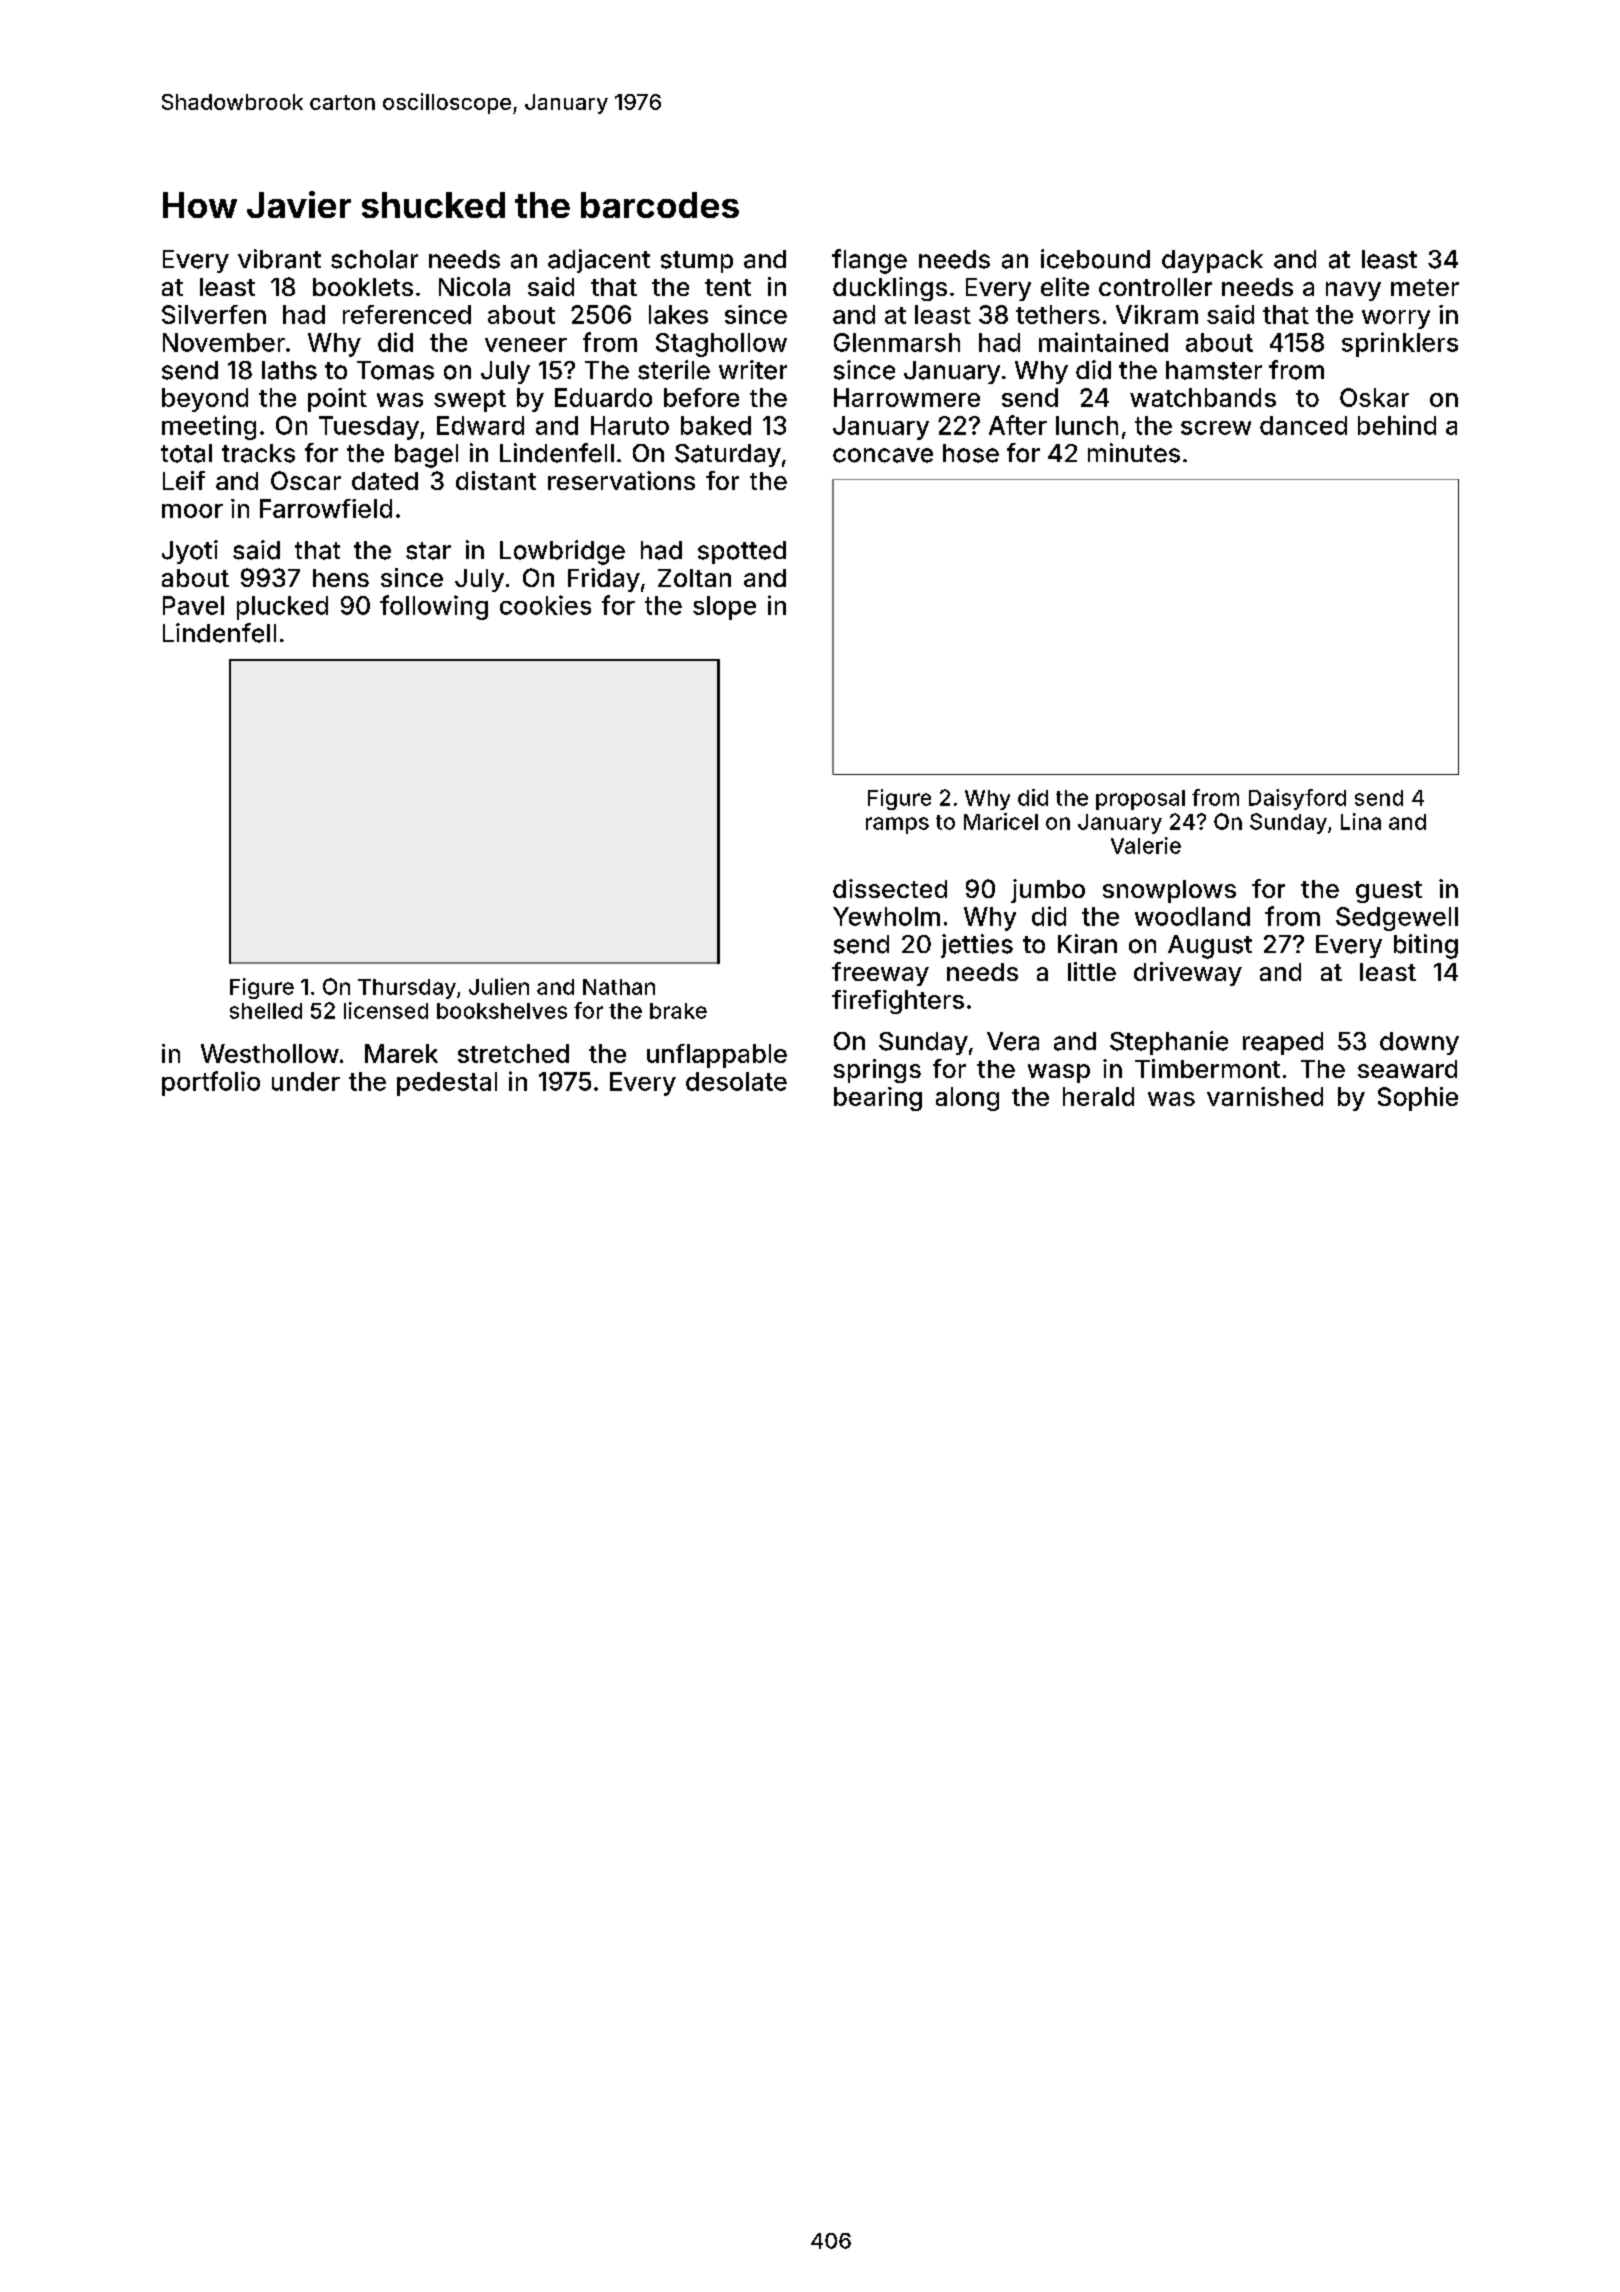  I want to click on Westhollow, so click(270, 1053).
